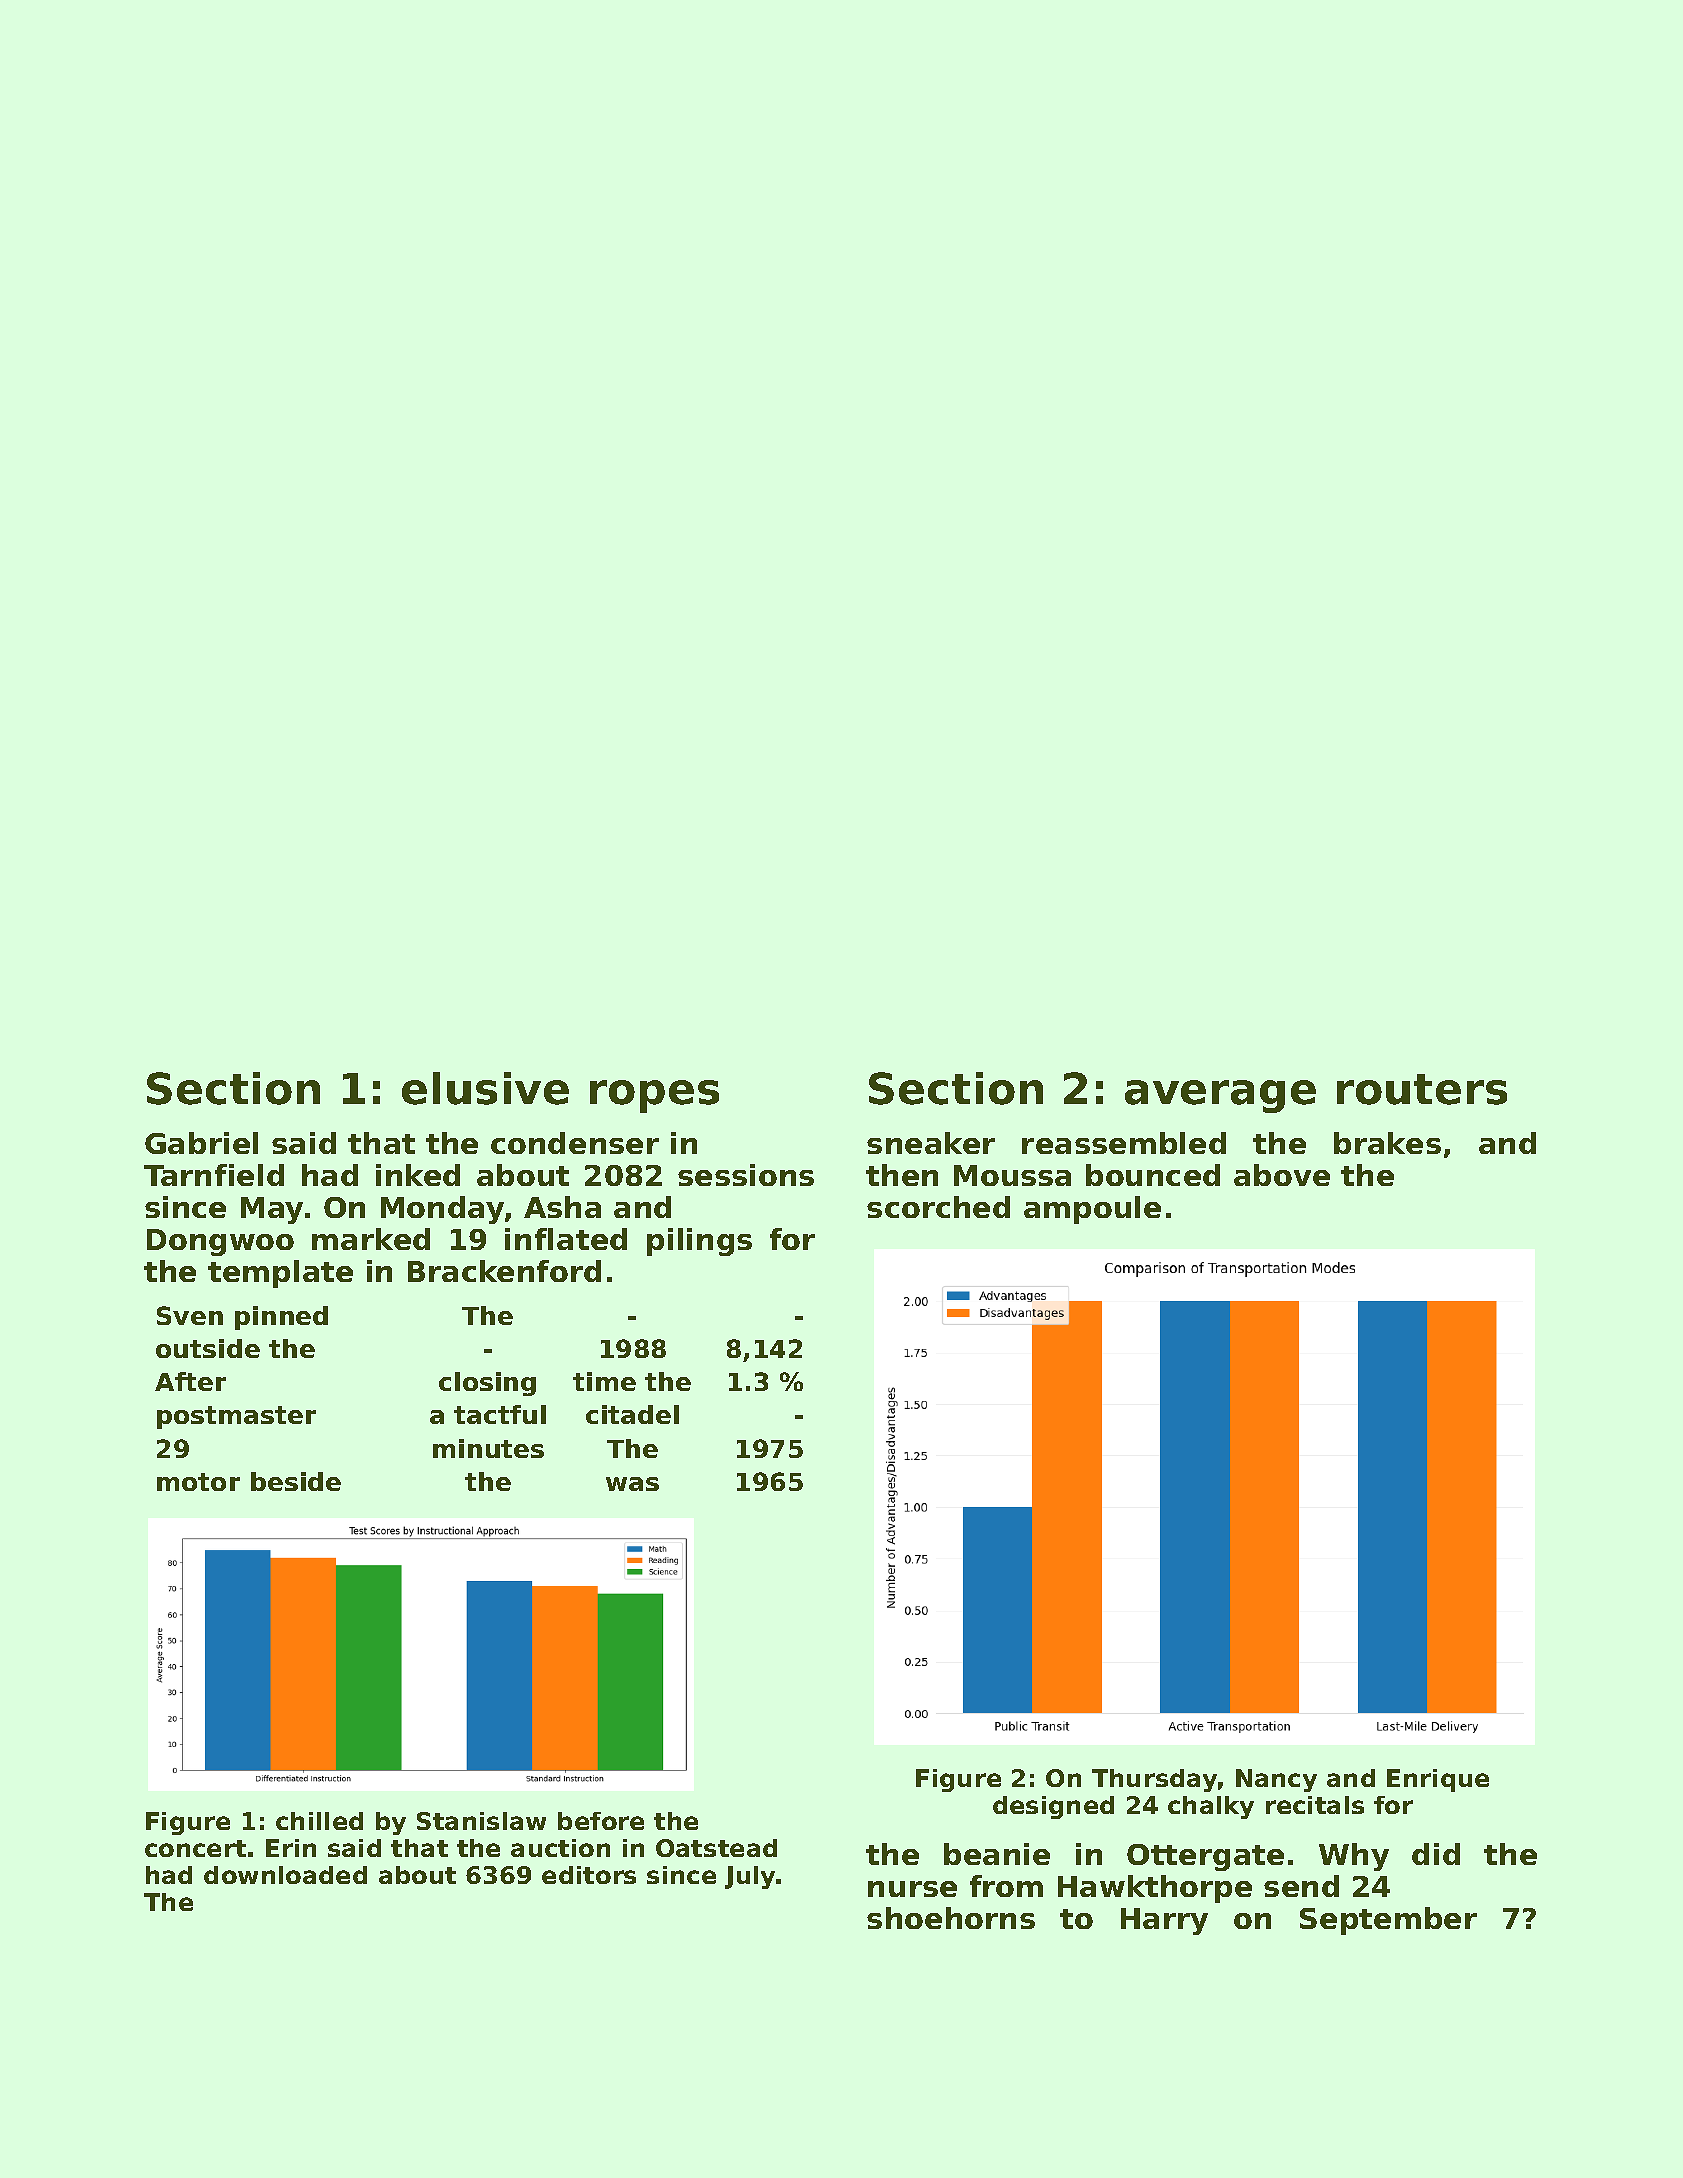 The width and height of the screenshot is (1683, 2178). I want to click on was, so click(632, 1484).
